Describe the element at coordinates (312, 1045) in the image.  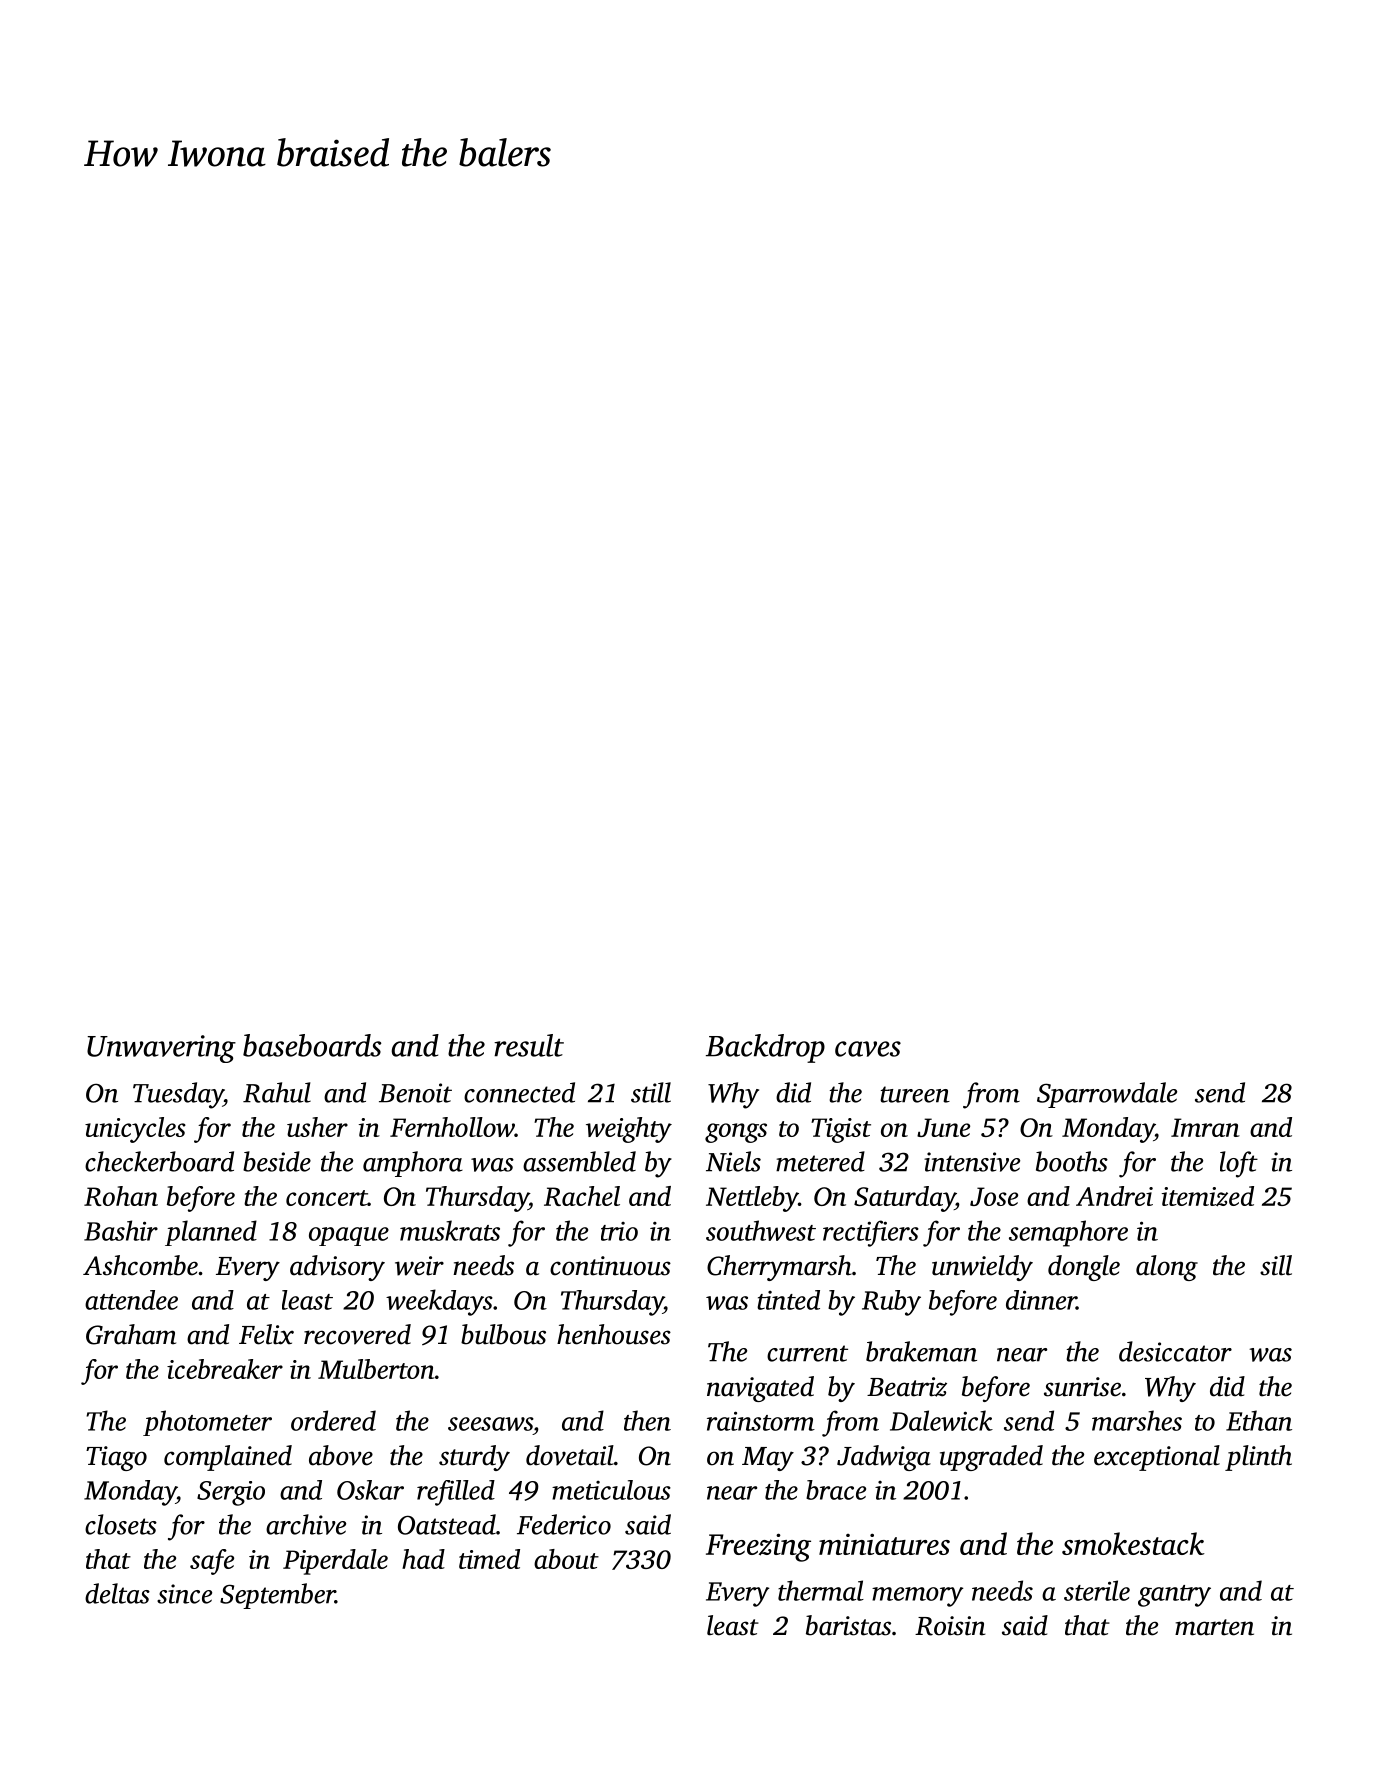
I see `baseboards` at that location.
